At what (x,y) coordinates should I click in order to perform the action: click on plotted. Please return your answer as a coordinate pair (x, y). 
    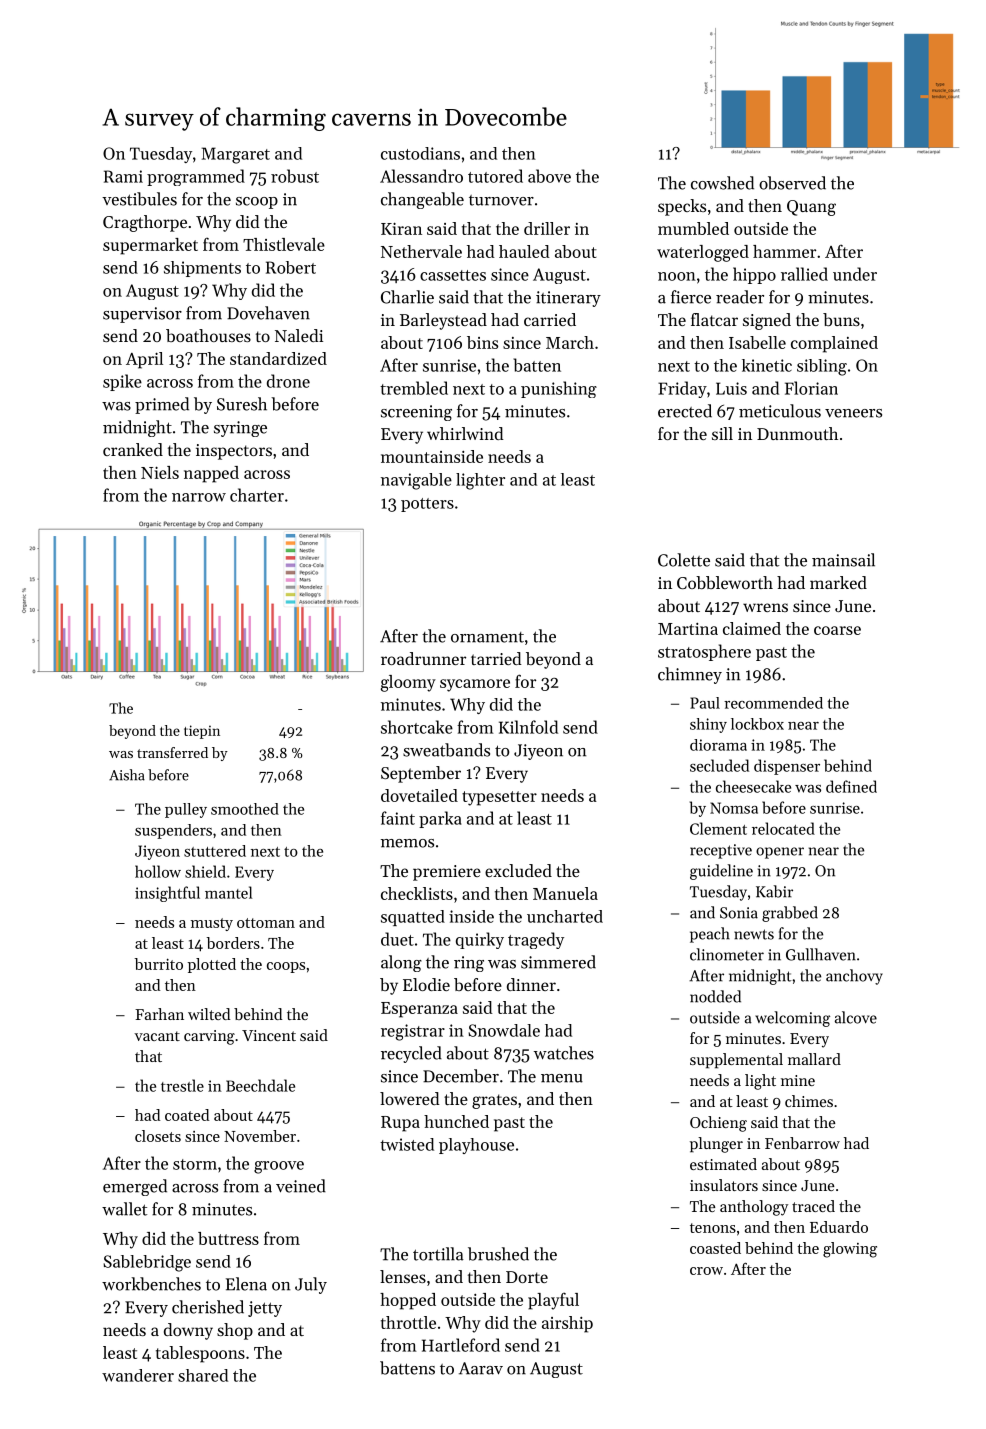
    Looking at the image, I should click on (212, 965).
